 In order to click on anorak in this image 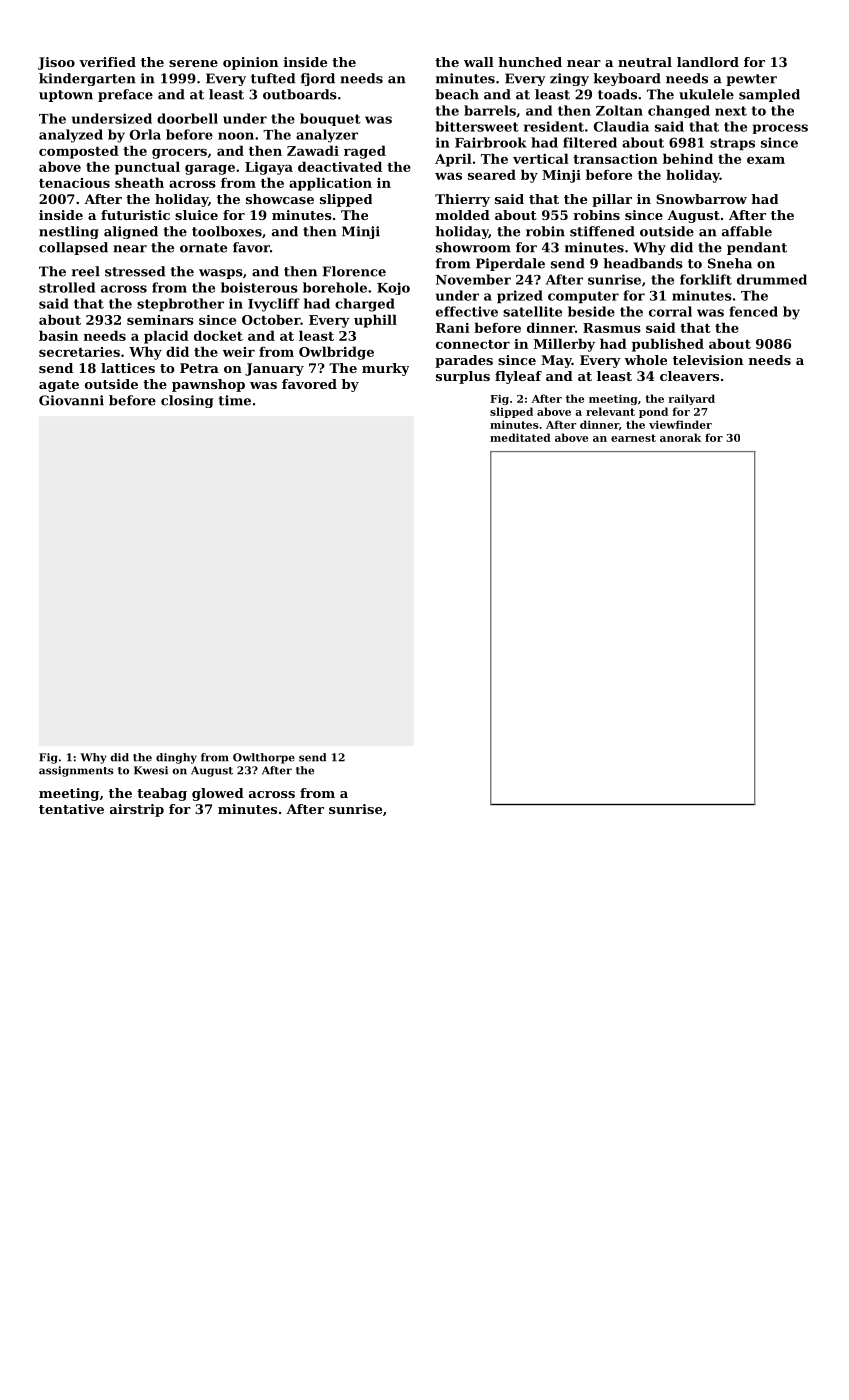, I will do `click(680, 437)`.
